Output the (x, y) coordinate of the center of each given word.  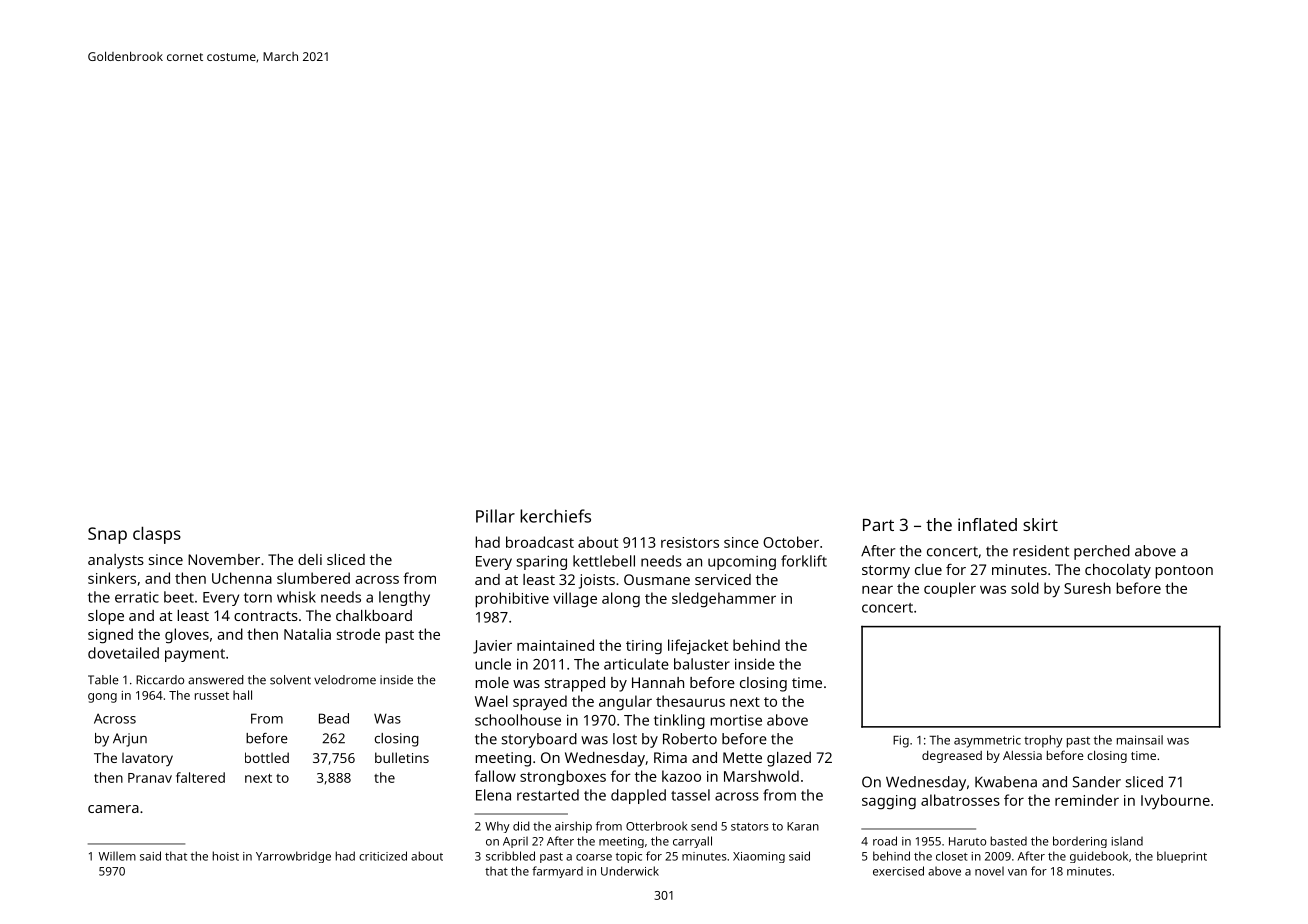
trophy (1043, 741)
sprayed (540, 703)
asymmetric (987, 741)
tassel (690, 795)
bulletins (402, 757)
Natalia (307, 634)
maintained (555, 645)
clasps (157, 535)
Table (103, 680)
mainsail (1140, 740)
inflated (987, 524)
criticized (383, 856)
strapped (575, 684)
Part (878, 525)
